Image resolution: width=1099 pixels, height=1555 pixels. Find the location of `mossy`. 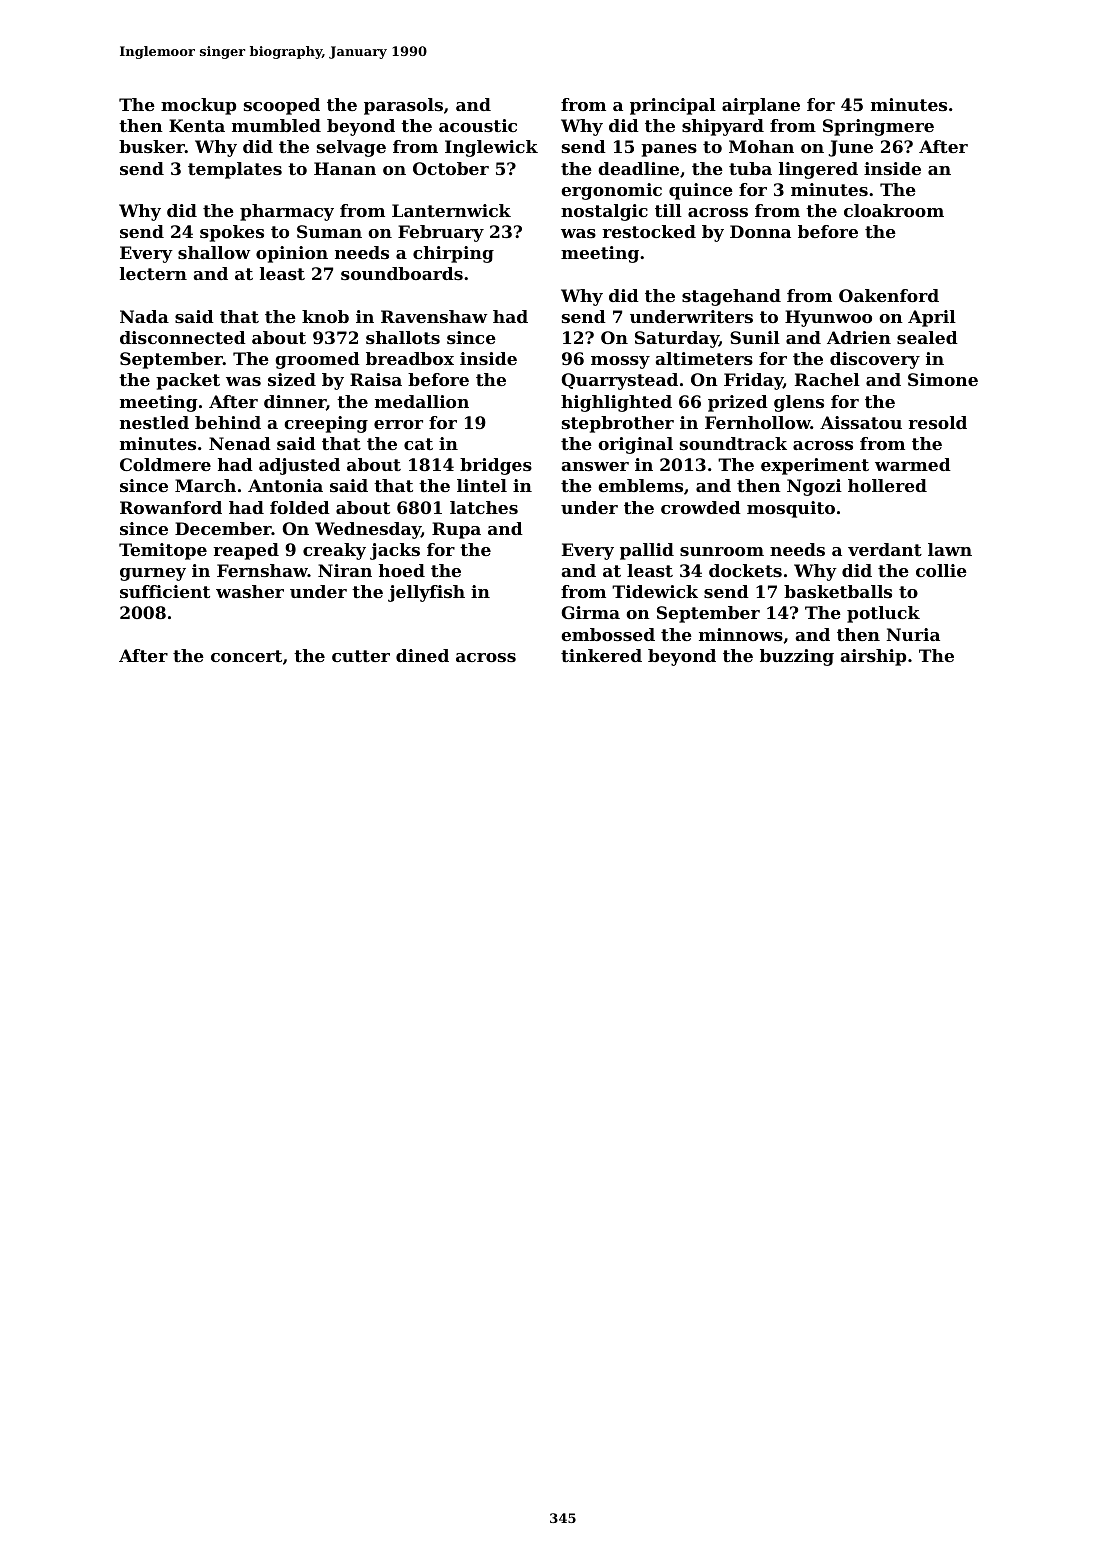

mossy is located at coordinates (620, 362).
